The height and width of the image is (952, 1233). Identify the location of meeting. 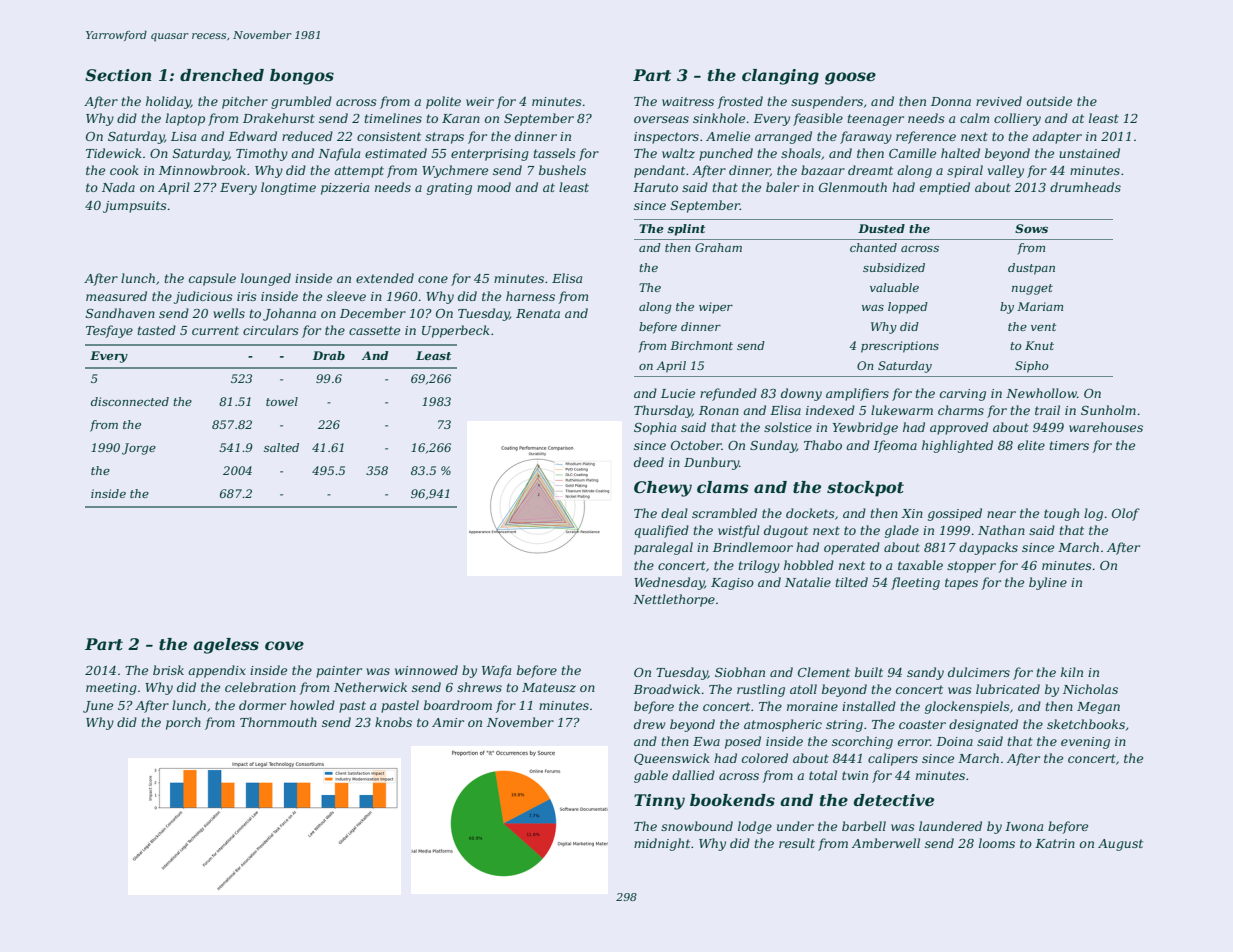
(111, 689).
